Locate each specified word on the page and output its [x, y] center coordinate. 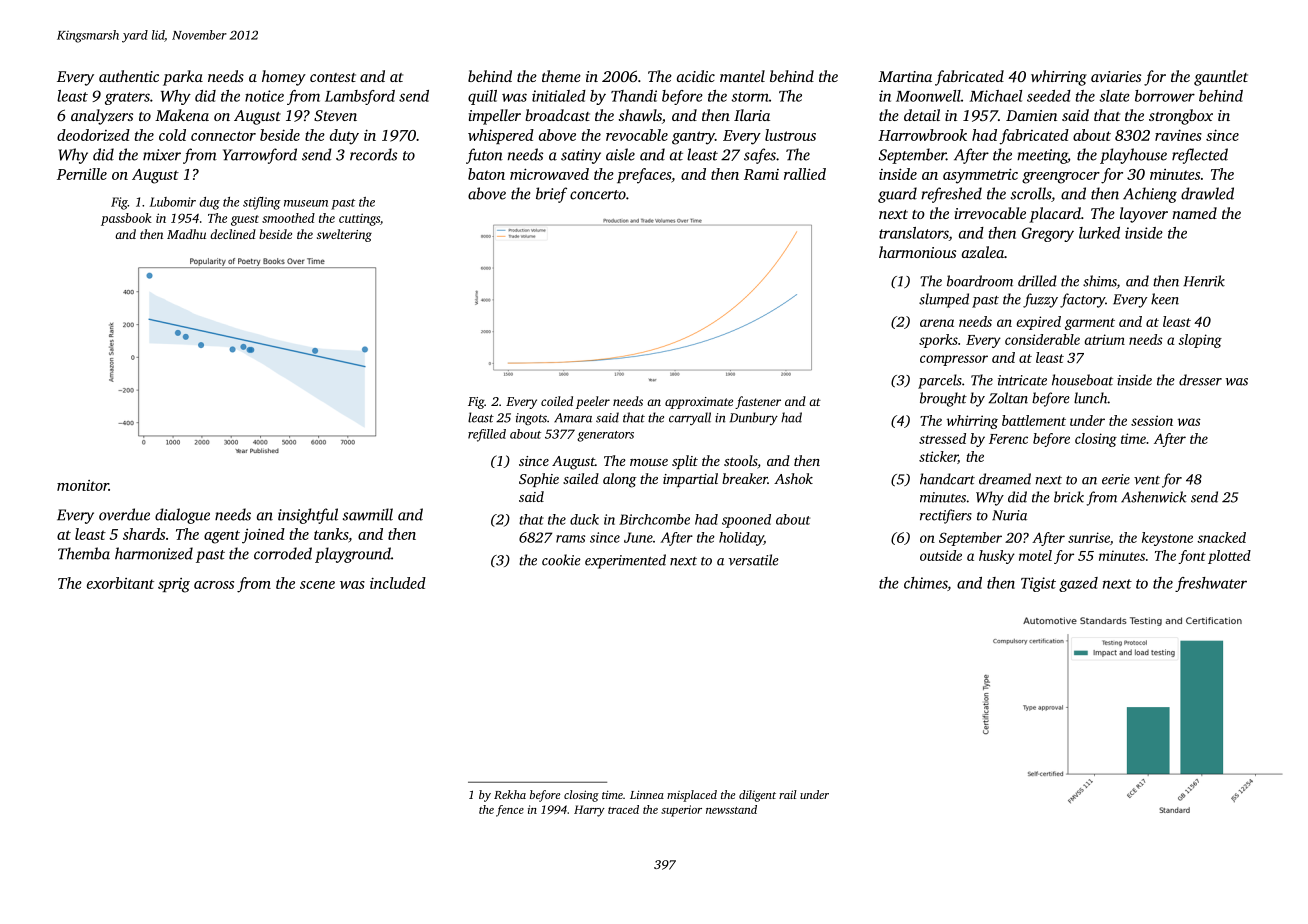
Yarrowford [260, 156]
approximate [699, 403]
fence [510, 811]
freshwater [1211, 584]
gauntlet [1221, 78]
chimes [925, 583]
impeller [495, 117]
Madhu [186, 234]
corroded [283, 553]
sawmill [368, 514]
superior [681, 811]
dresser [1200, 380]
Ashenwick [1154, 497]
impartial [690, 480]
